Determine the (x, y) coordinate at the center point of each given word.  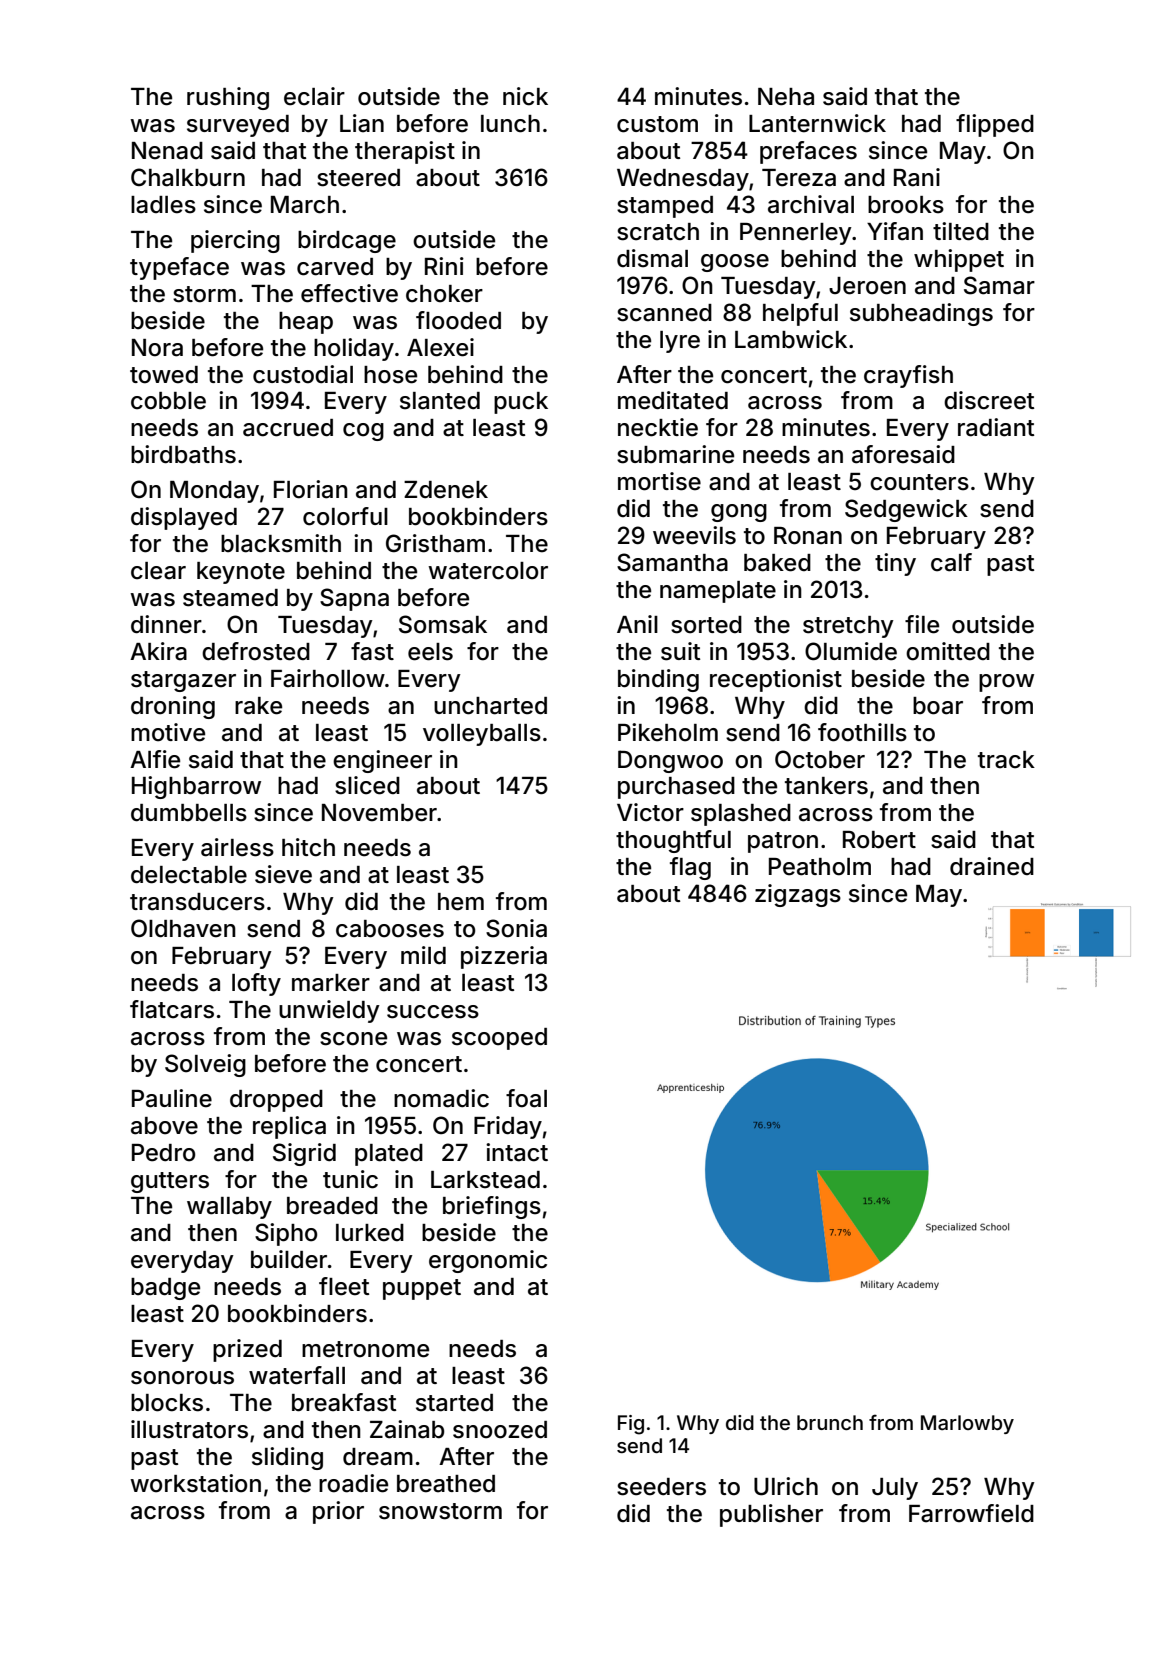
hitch (308, 847)
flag (690, 868)
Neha (786, 97)
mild (423, 955)
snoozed (500, 1430)
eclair (314, 96)
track (1006, 760)
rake (258, 706)
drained (992, 866)
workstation (195, 1483)
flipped (995, 125)
